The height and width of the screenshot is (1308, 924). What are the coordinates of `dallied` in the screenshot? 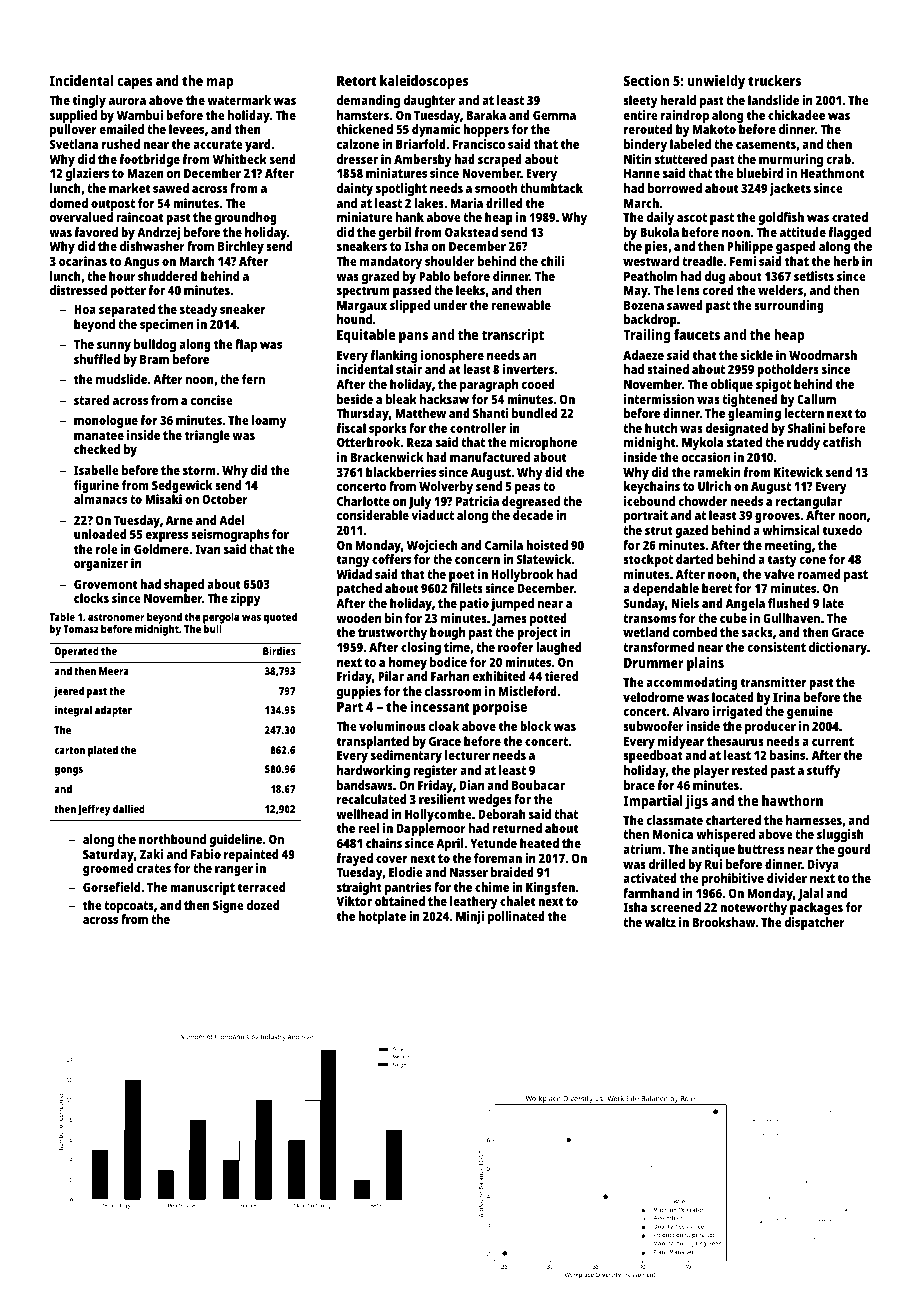 It's located at (129, 809).
